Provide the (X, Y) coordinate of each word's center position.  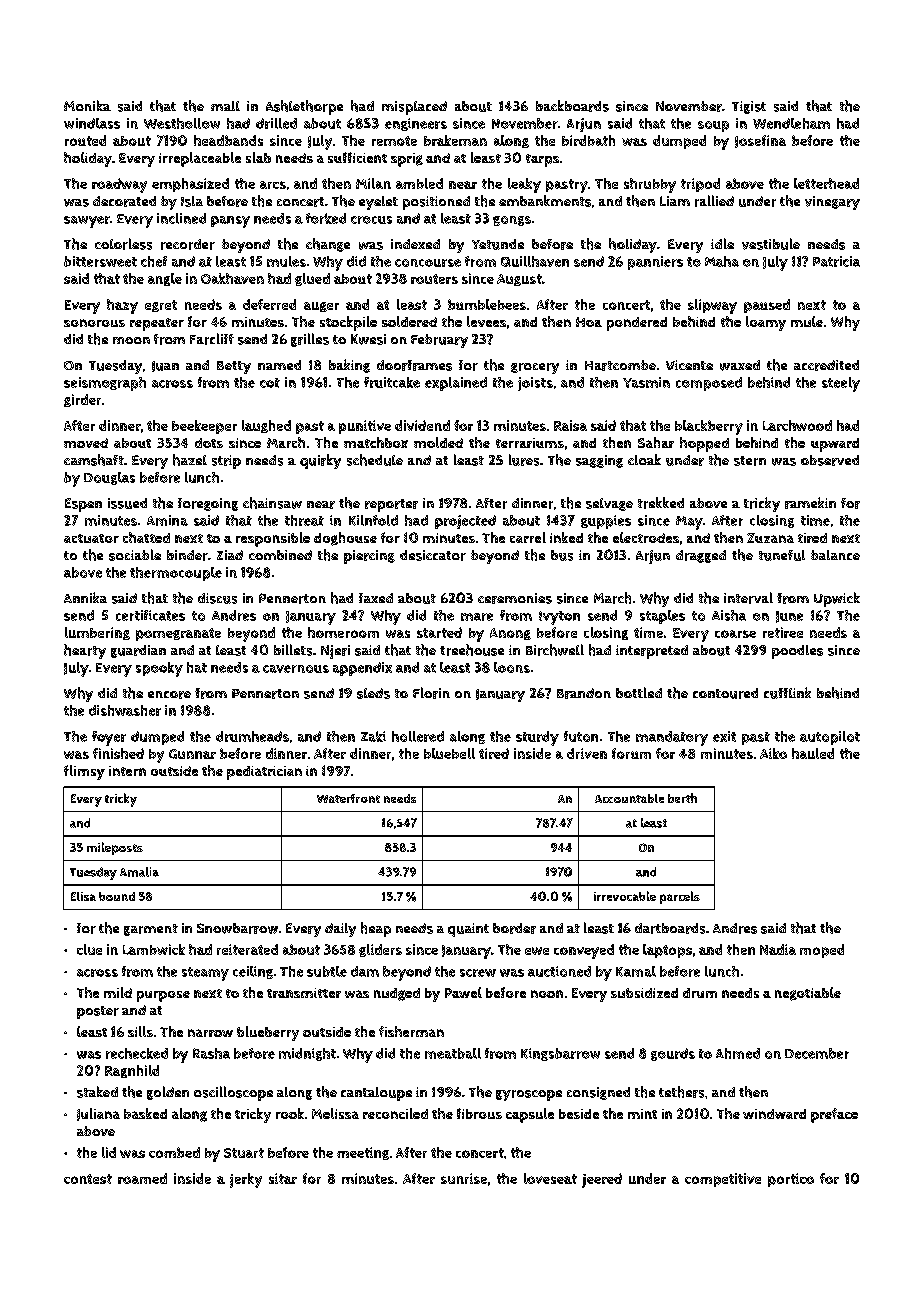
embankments (545, 201)
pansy (230, 222)
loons (512, 667)
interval (748, 598)
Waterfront (348, 798)
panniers (655, 263)
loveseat (550, 1178)
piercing (369, 557)
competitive (723, 1180)
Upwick (837, 599)
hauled (813, 753)
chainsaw (272, 503)
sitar (283, 1178)
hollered (418, 736)
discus (217, 598)
